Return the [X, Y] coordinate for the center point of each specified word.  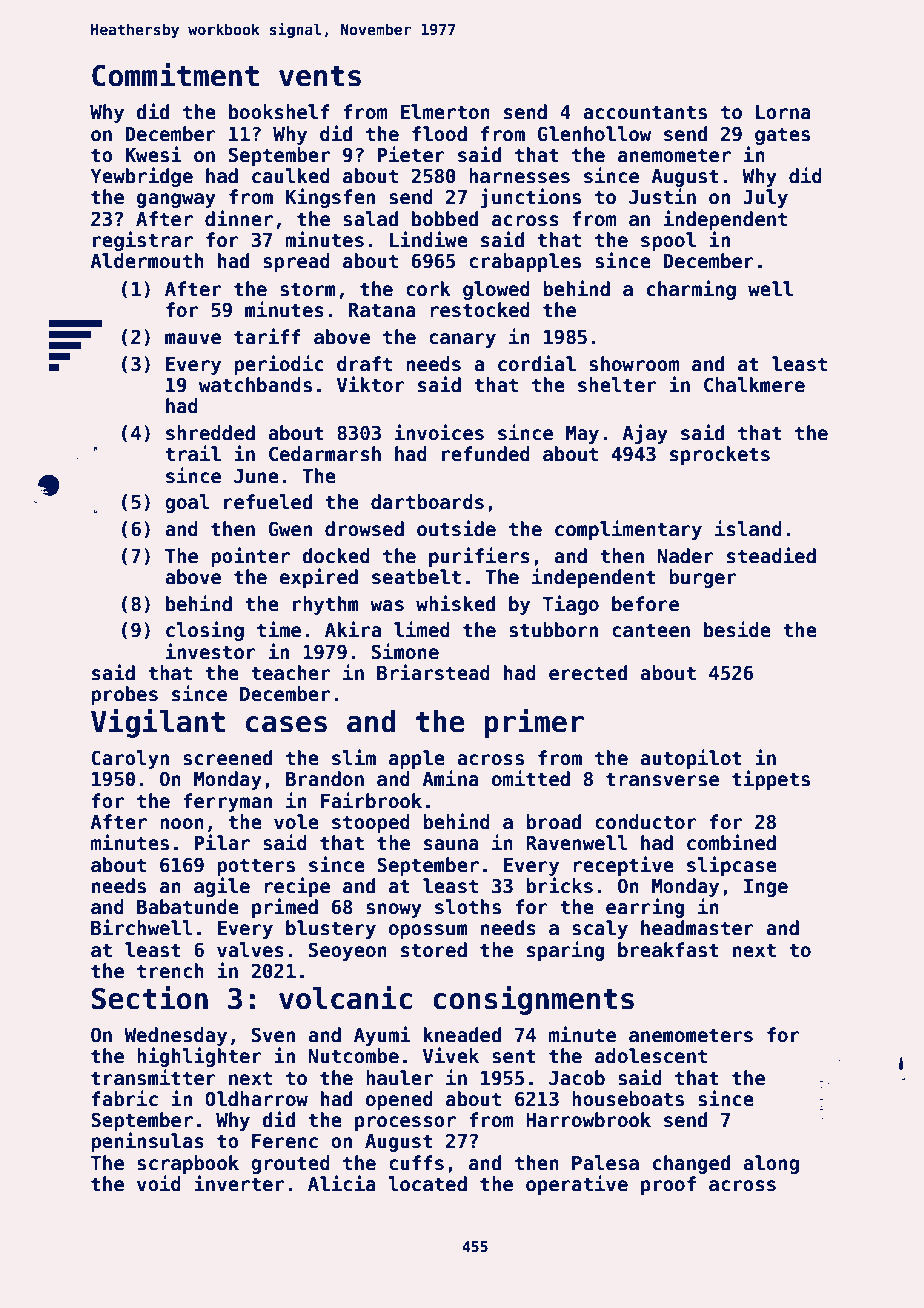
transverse [662, 779]
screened [227, 758]
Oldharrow [256, 1099]
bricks [559, 885]
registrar [143, 241]
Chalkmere [754, 385]
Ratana [382, 310]
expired [319, 578]
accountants [645, 112]
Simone [405, 651]
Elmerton [445, 112]
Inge [766, 888]
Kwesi [153, 154]
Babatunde [188, 907]
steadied [771, 555]
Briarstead [433, 672]
